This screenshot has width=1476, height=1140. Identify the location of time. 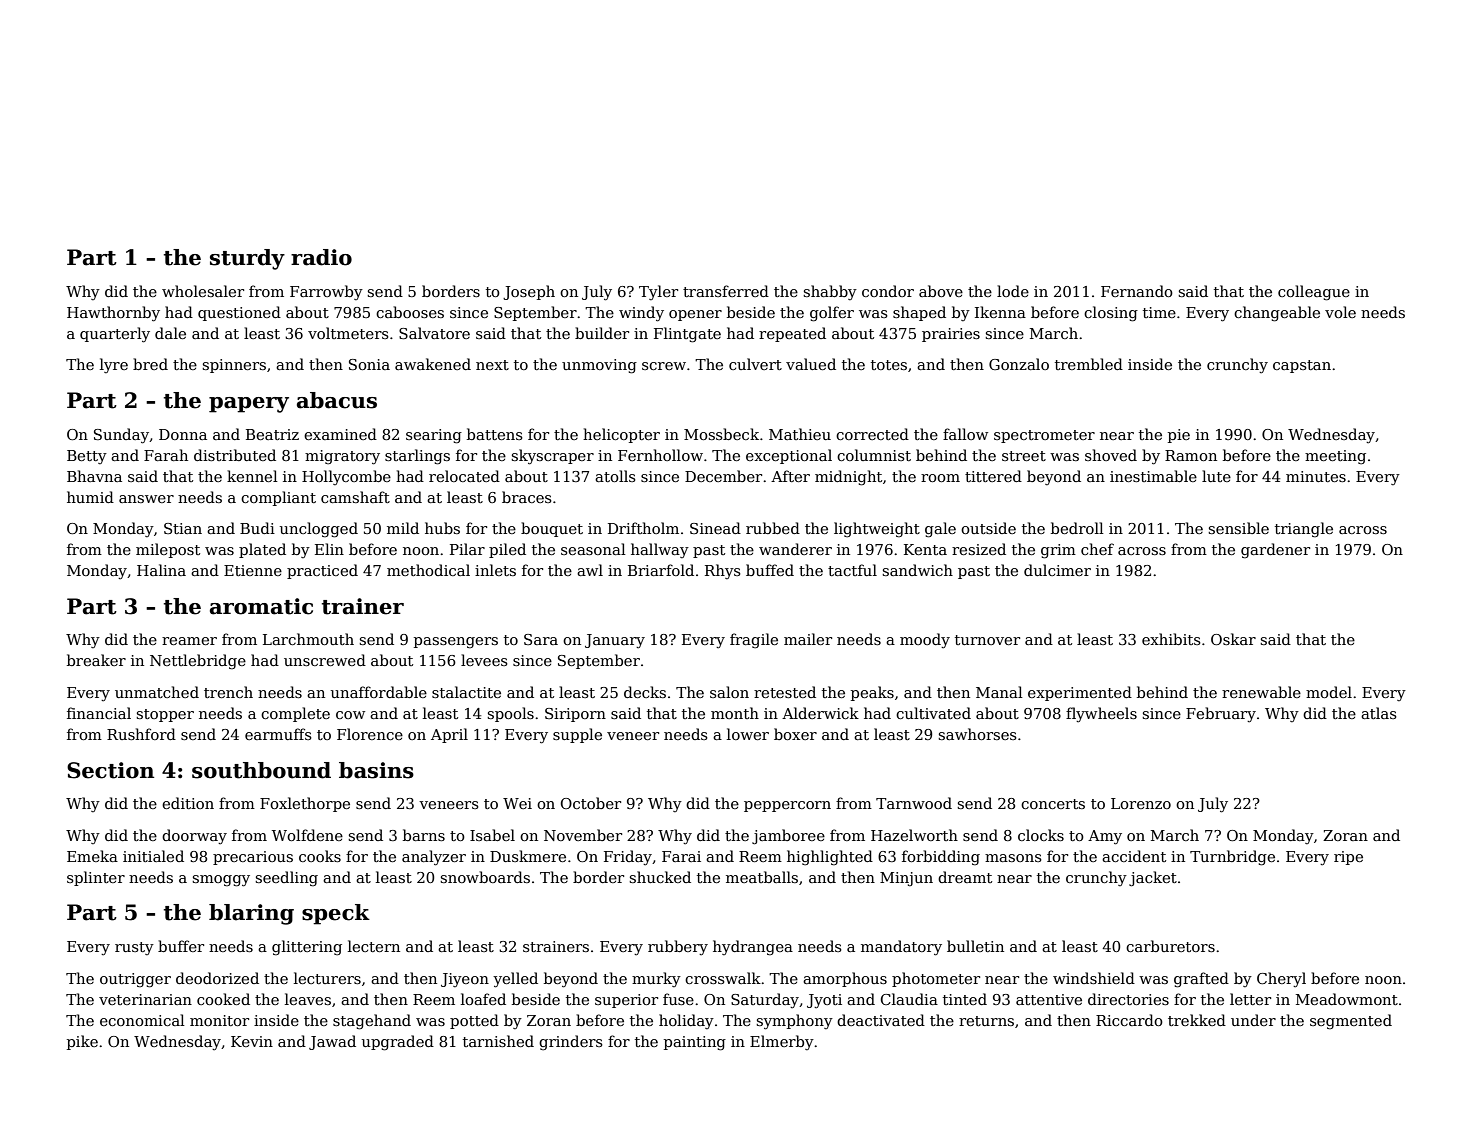
(1159, 312).
